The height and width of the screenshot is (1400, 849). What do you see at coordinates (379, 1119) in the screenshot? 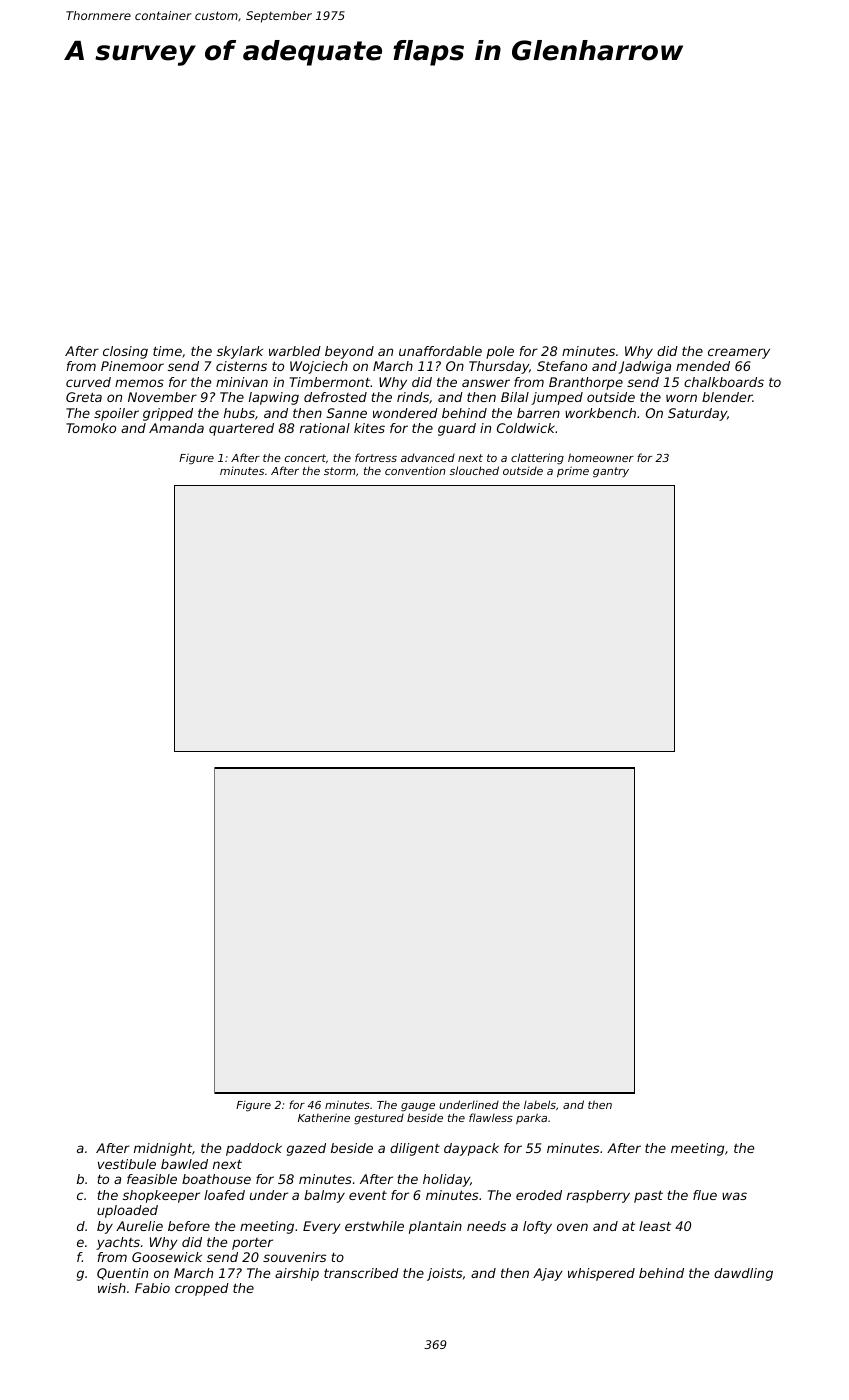
I see `gestured` at bounding box center [379, 1119].
